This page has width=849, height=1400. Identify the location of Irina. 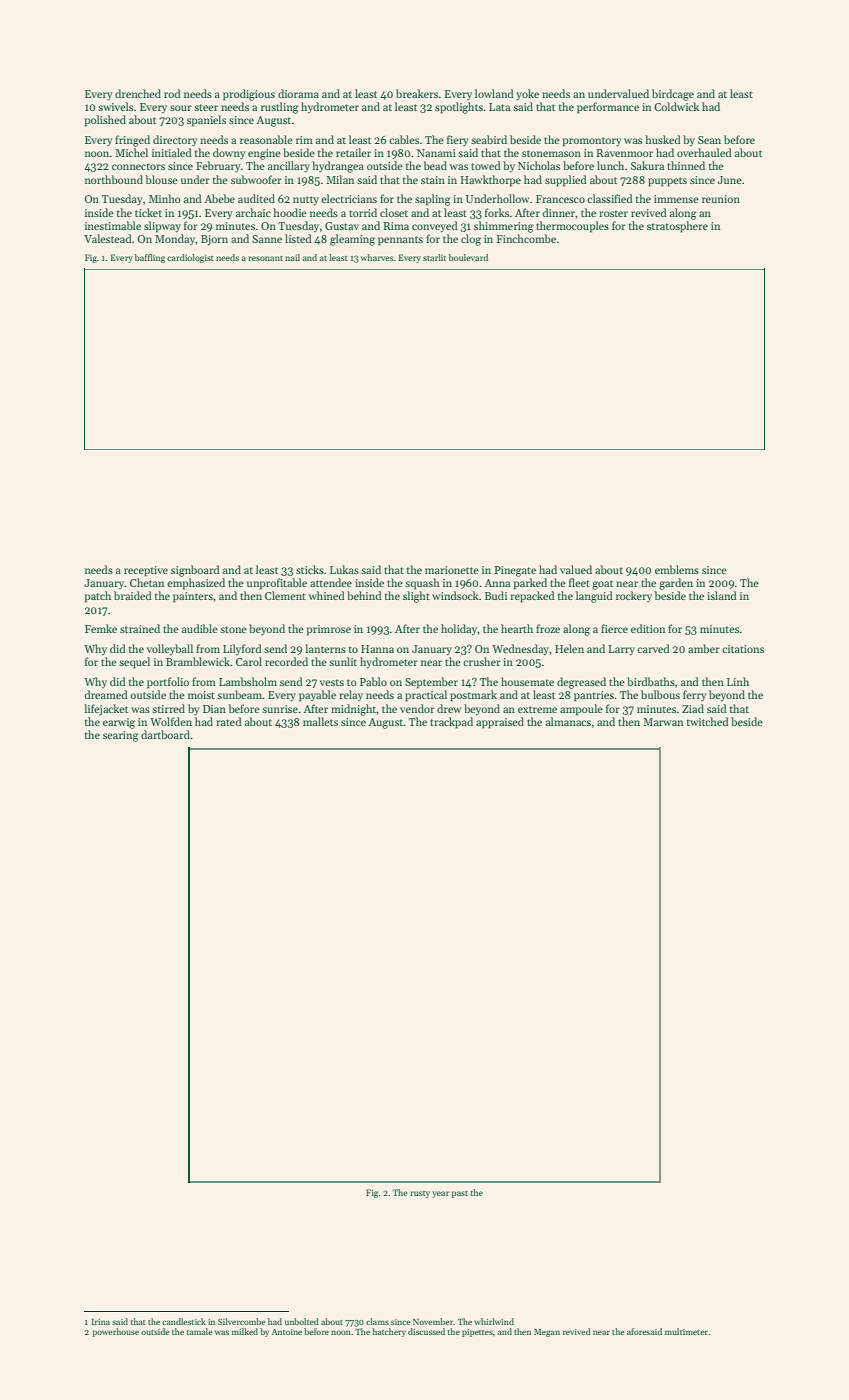
(101, 1322).
